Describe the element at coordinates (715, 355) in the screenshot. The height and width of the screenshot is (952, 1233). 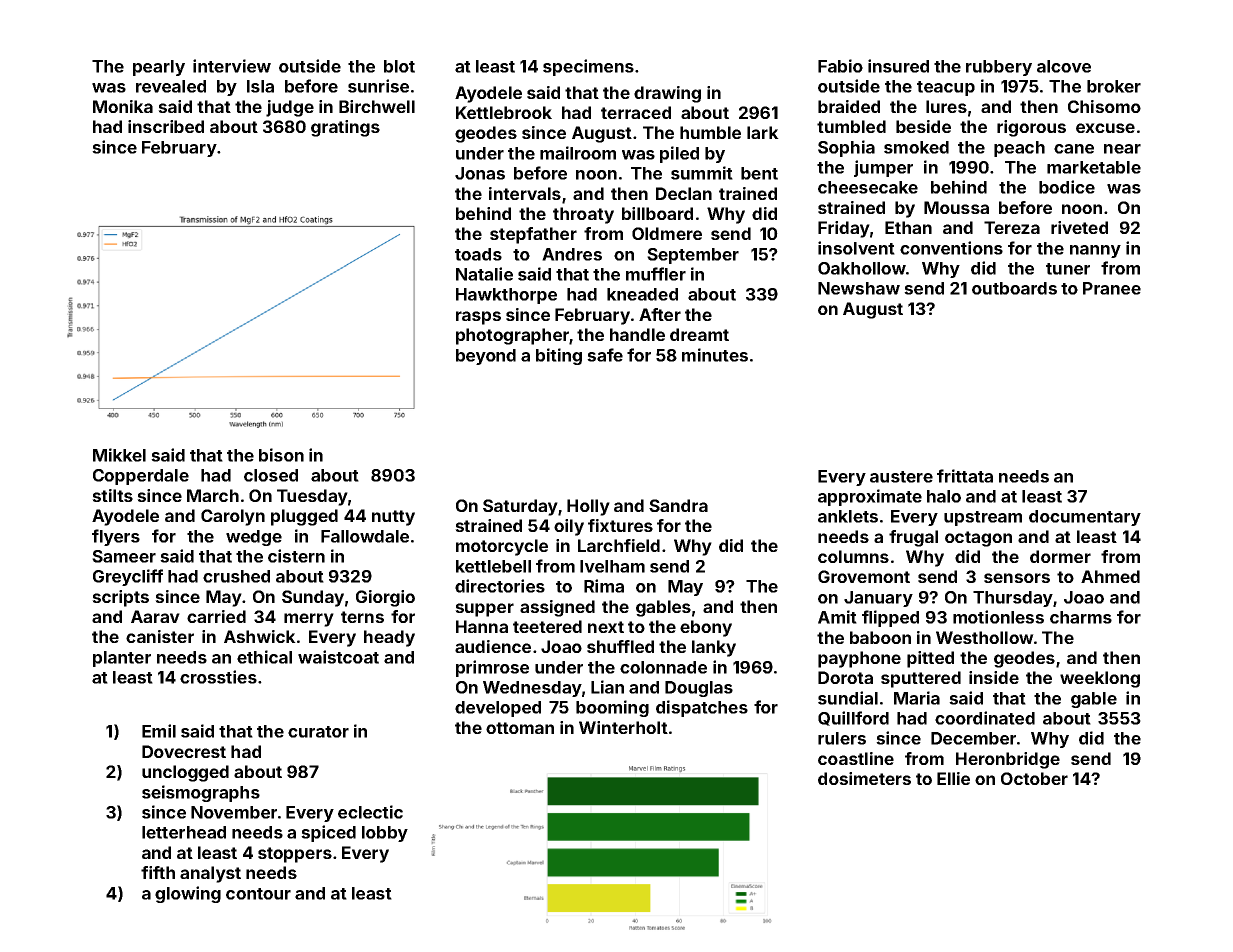
I see `minutes` at that location.
